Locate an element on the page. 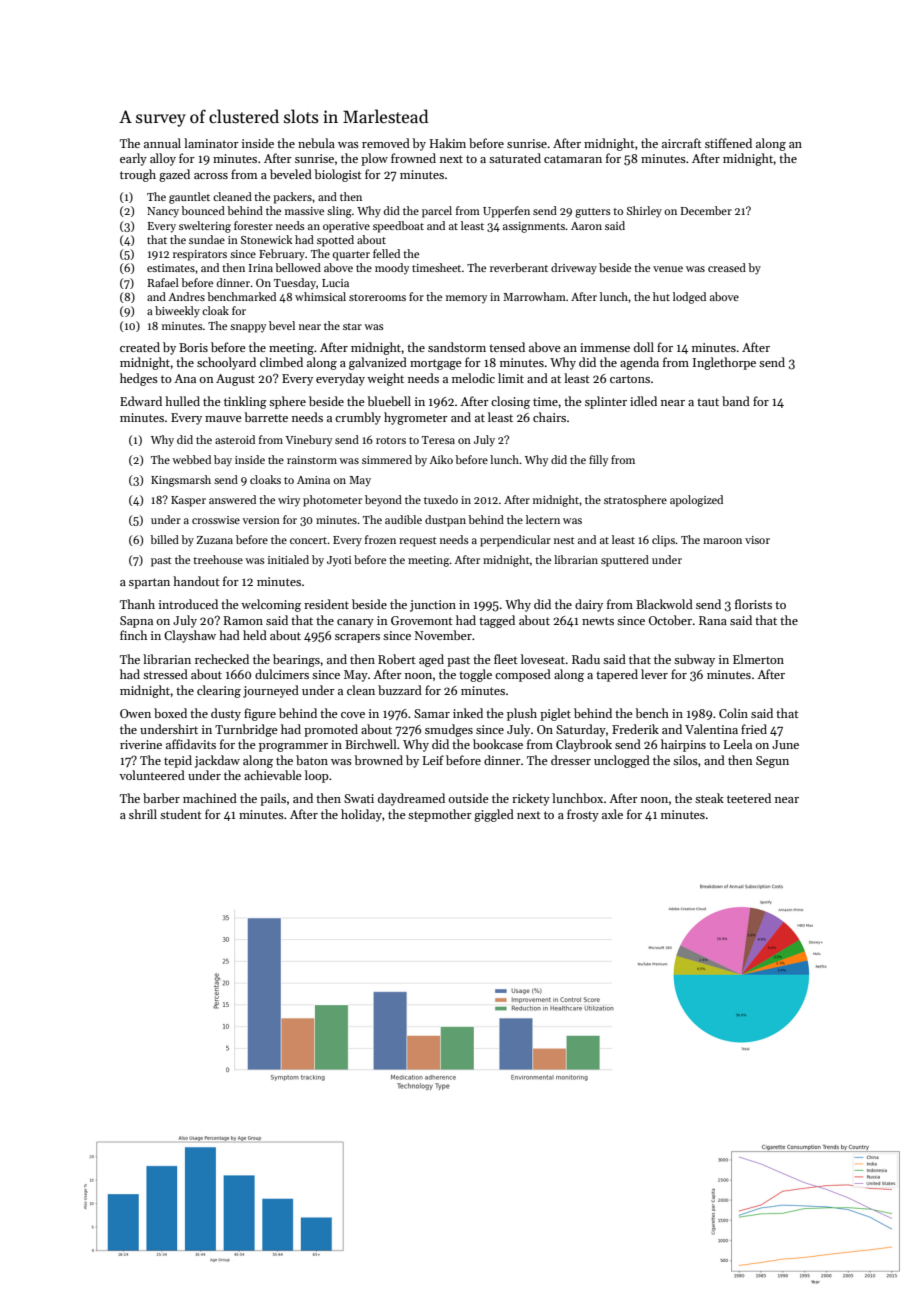  limit is located at coordinates (511, 378).
